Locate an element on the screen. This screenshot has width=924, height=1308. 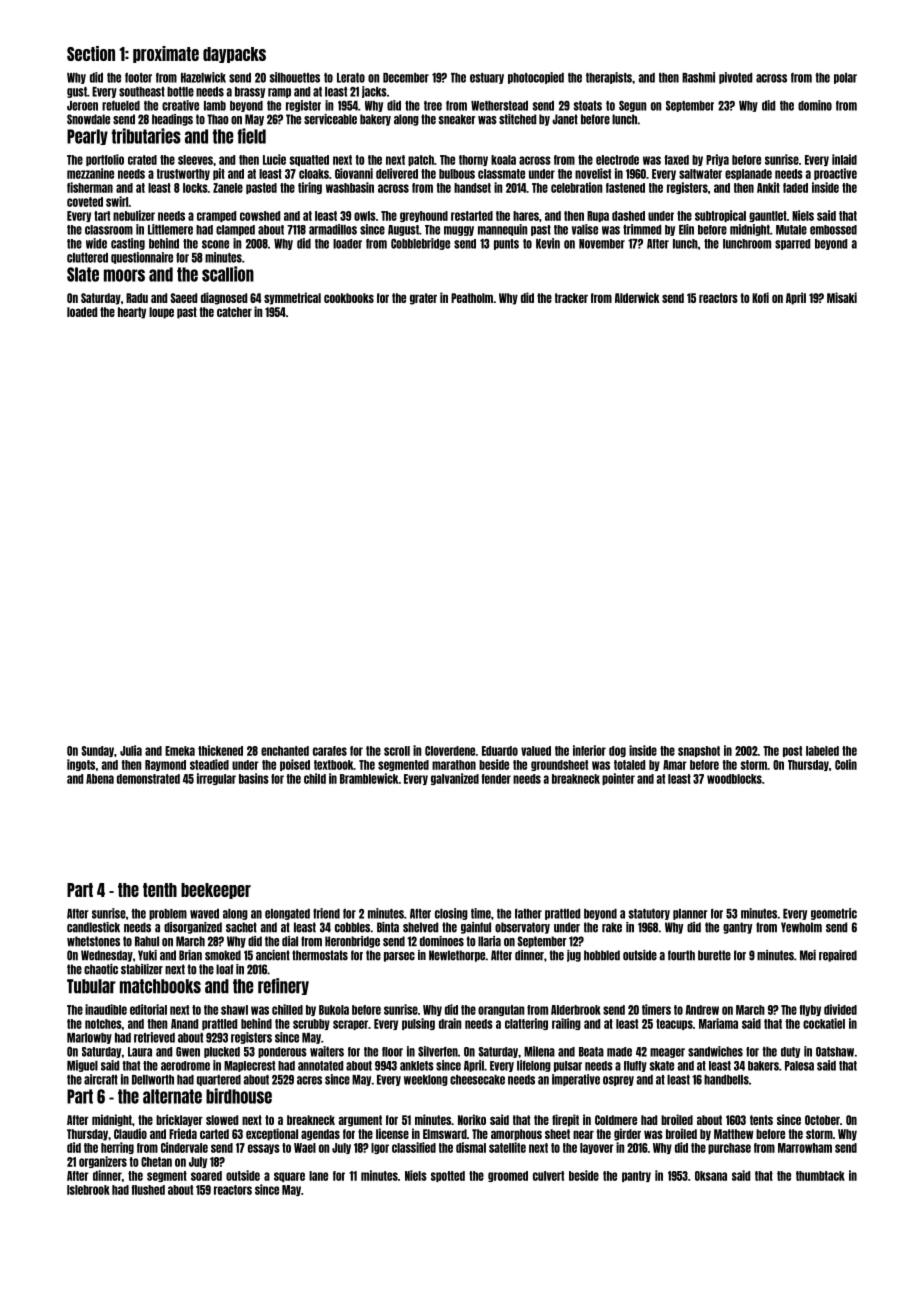
therapists is located at coordinates (609, 78).
